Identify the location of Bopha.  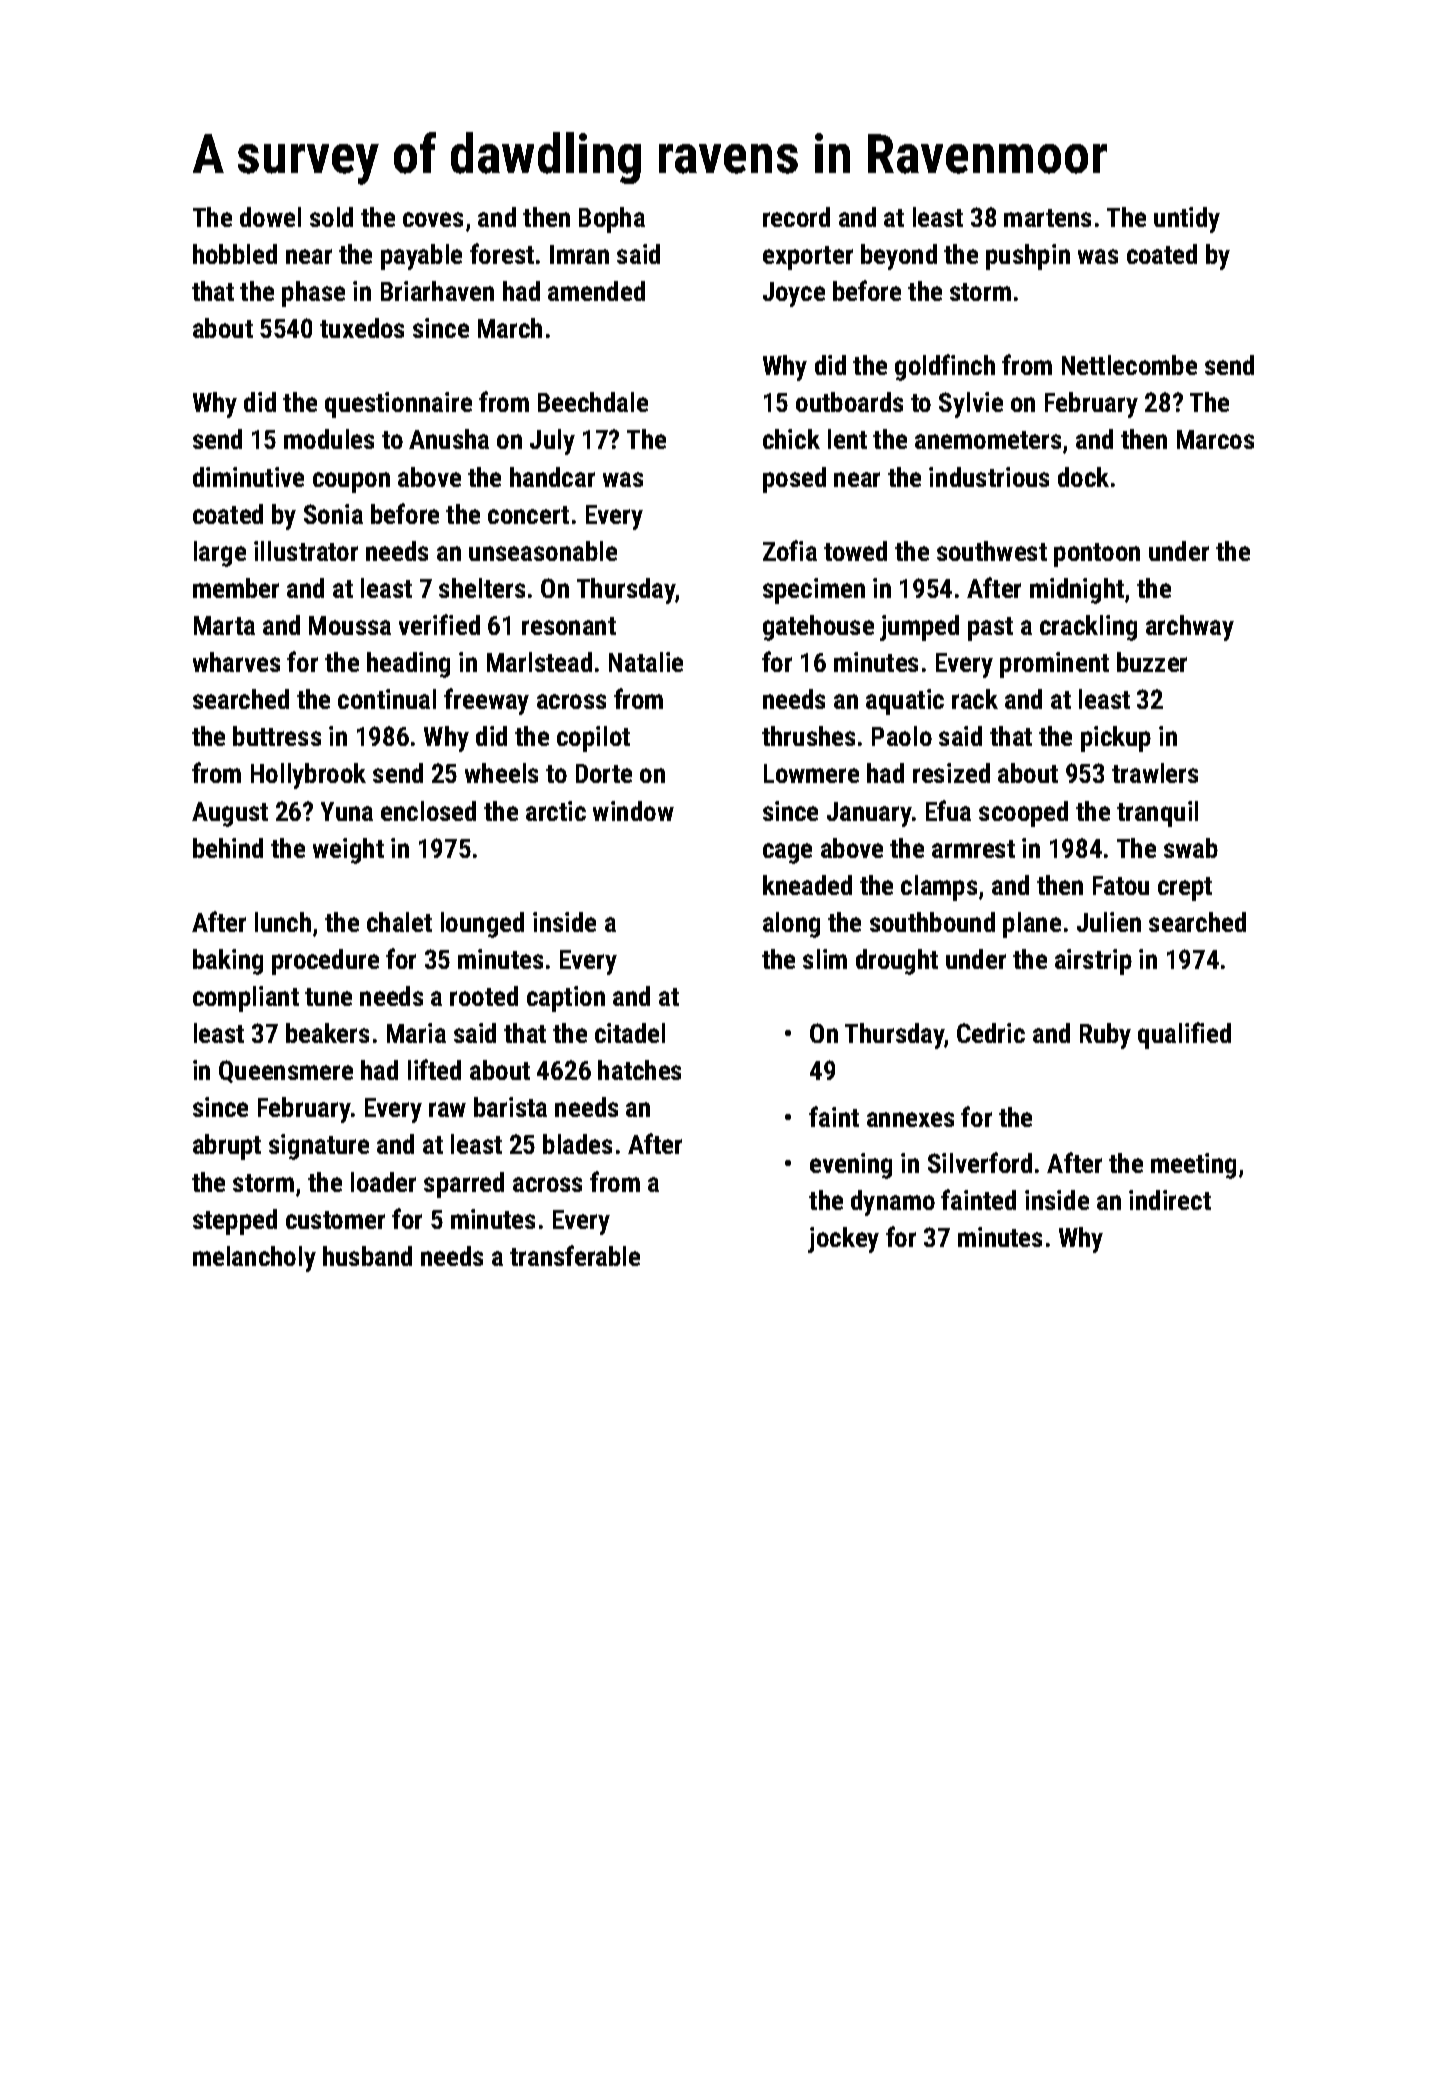
(612, 220).
